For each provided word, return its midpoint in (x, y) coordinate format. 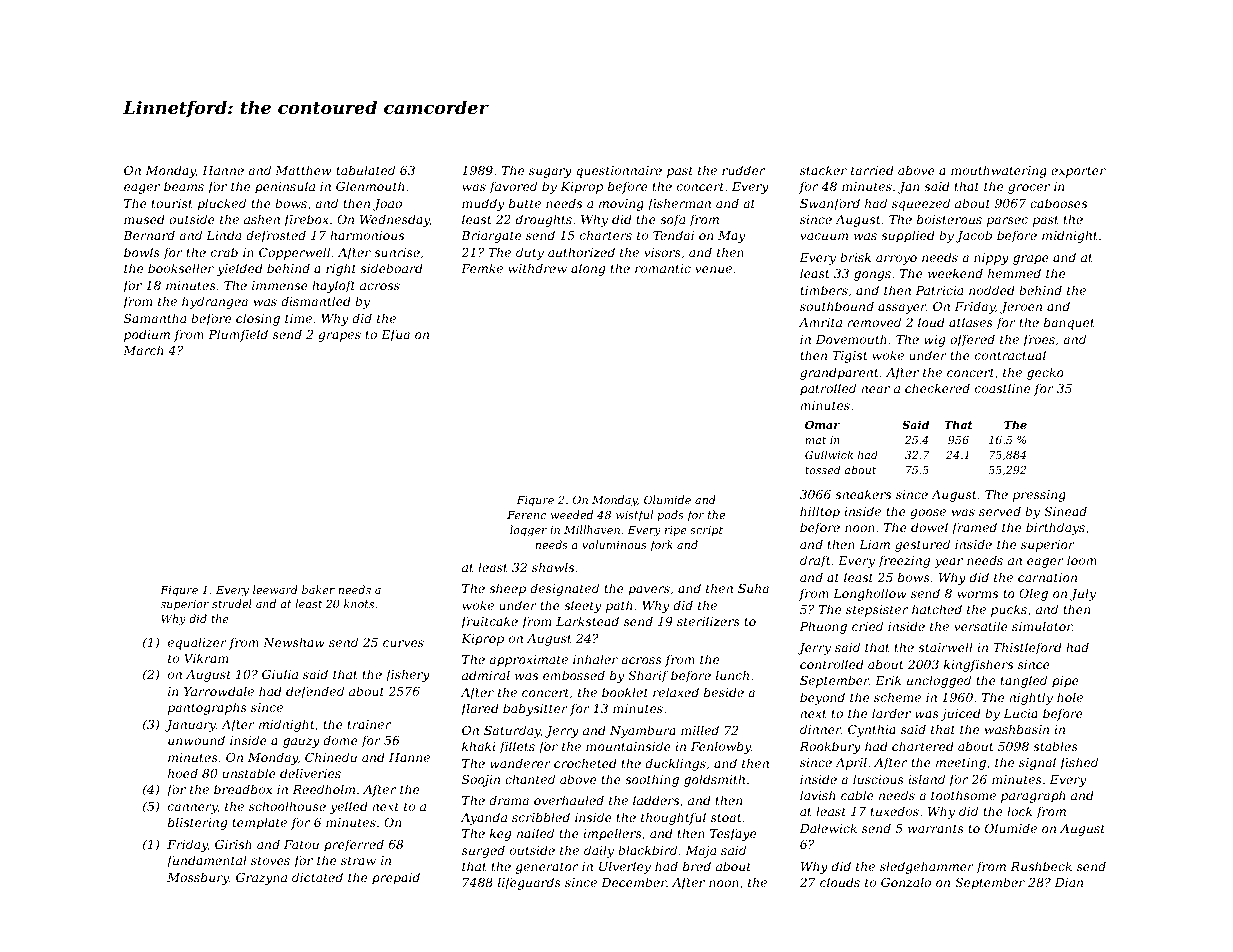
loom (1082, 560)
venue (713, 269)
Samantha (155, 318)
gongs (872, 276)
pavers (649, 591)
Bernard (149, 235)
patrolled (828, 389)
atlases (971, 322)
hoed (183, 773)
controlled (832, 664)
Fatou (301, 844)
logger (528, 531)
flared (480, 709)
